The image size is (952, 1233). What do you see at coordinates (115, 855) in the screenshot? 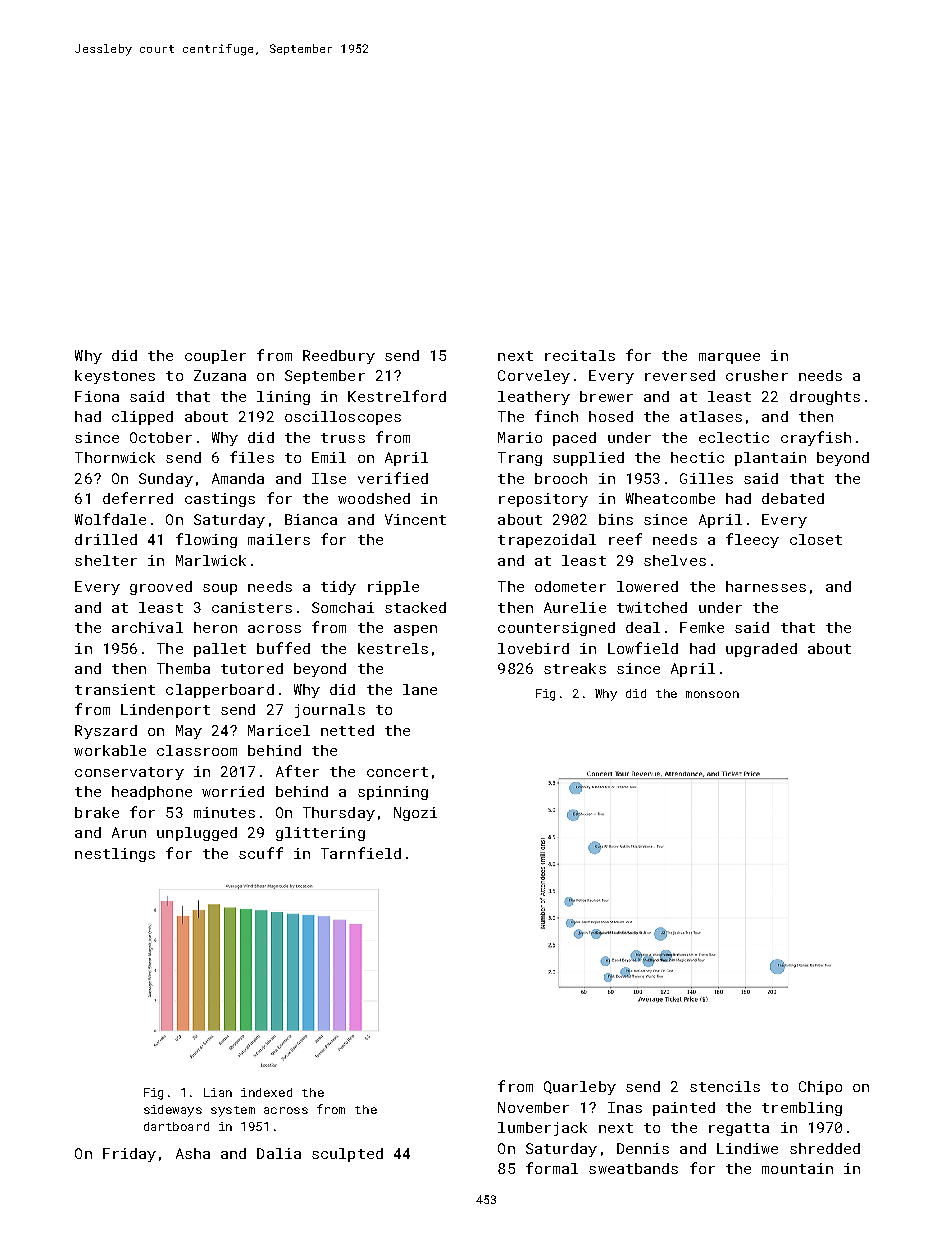
I see `nestlings` at bounding box center [115, 855].
